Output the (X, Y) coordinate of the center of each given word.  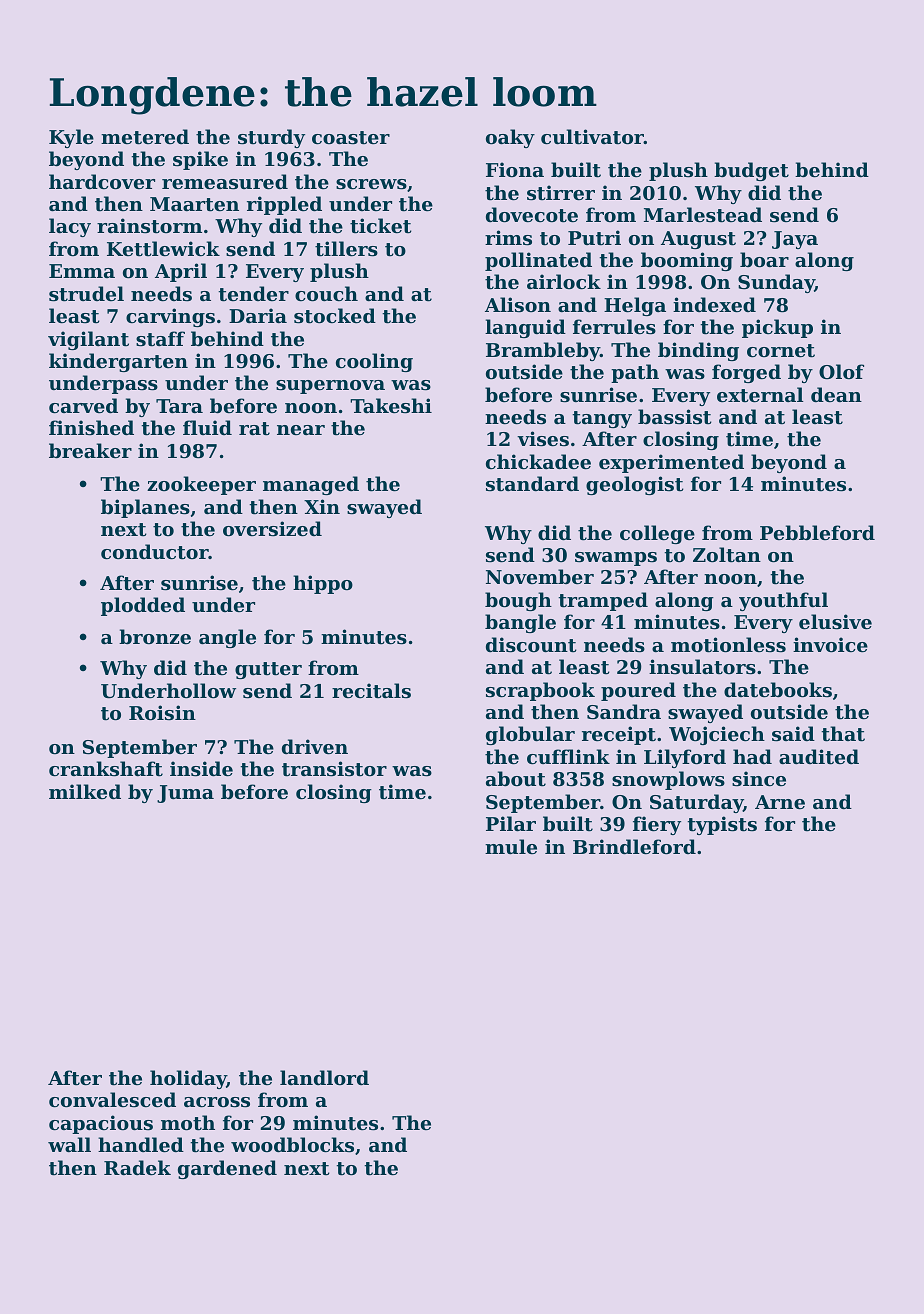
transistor (334, 769)
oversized (272, 529)
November (540, 577)
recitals (371, 691)
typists (722, 825)
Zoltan (727, 555)
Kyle (71, 138)
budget (751, 171)
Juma (185, 794)
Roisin (162, 713)
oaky (510, 138)
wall (69, 1144)
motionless (728, 645)
